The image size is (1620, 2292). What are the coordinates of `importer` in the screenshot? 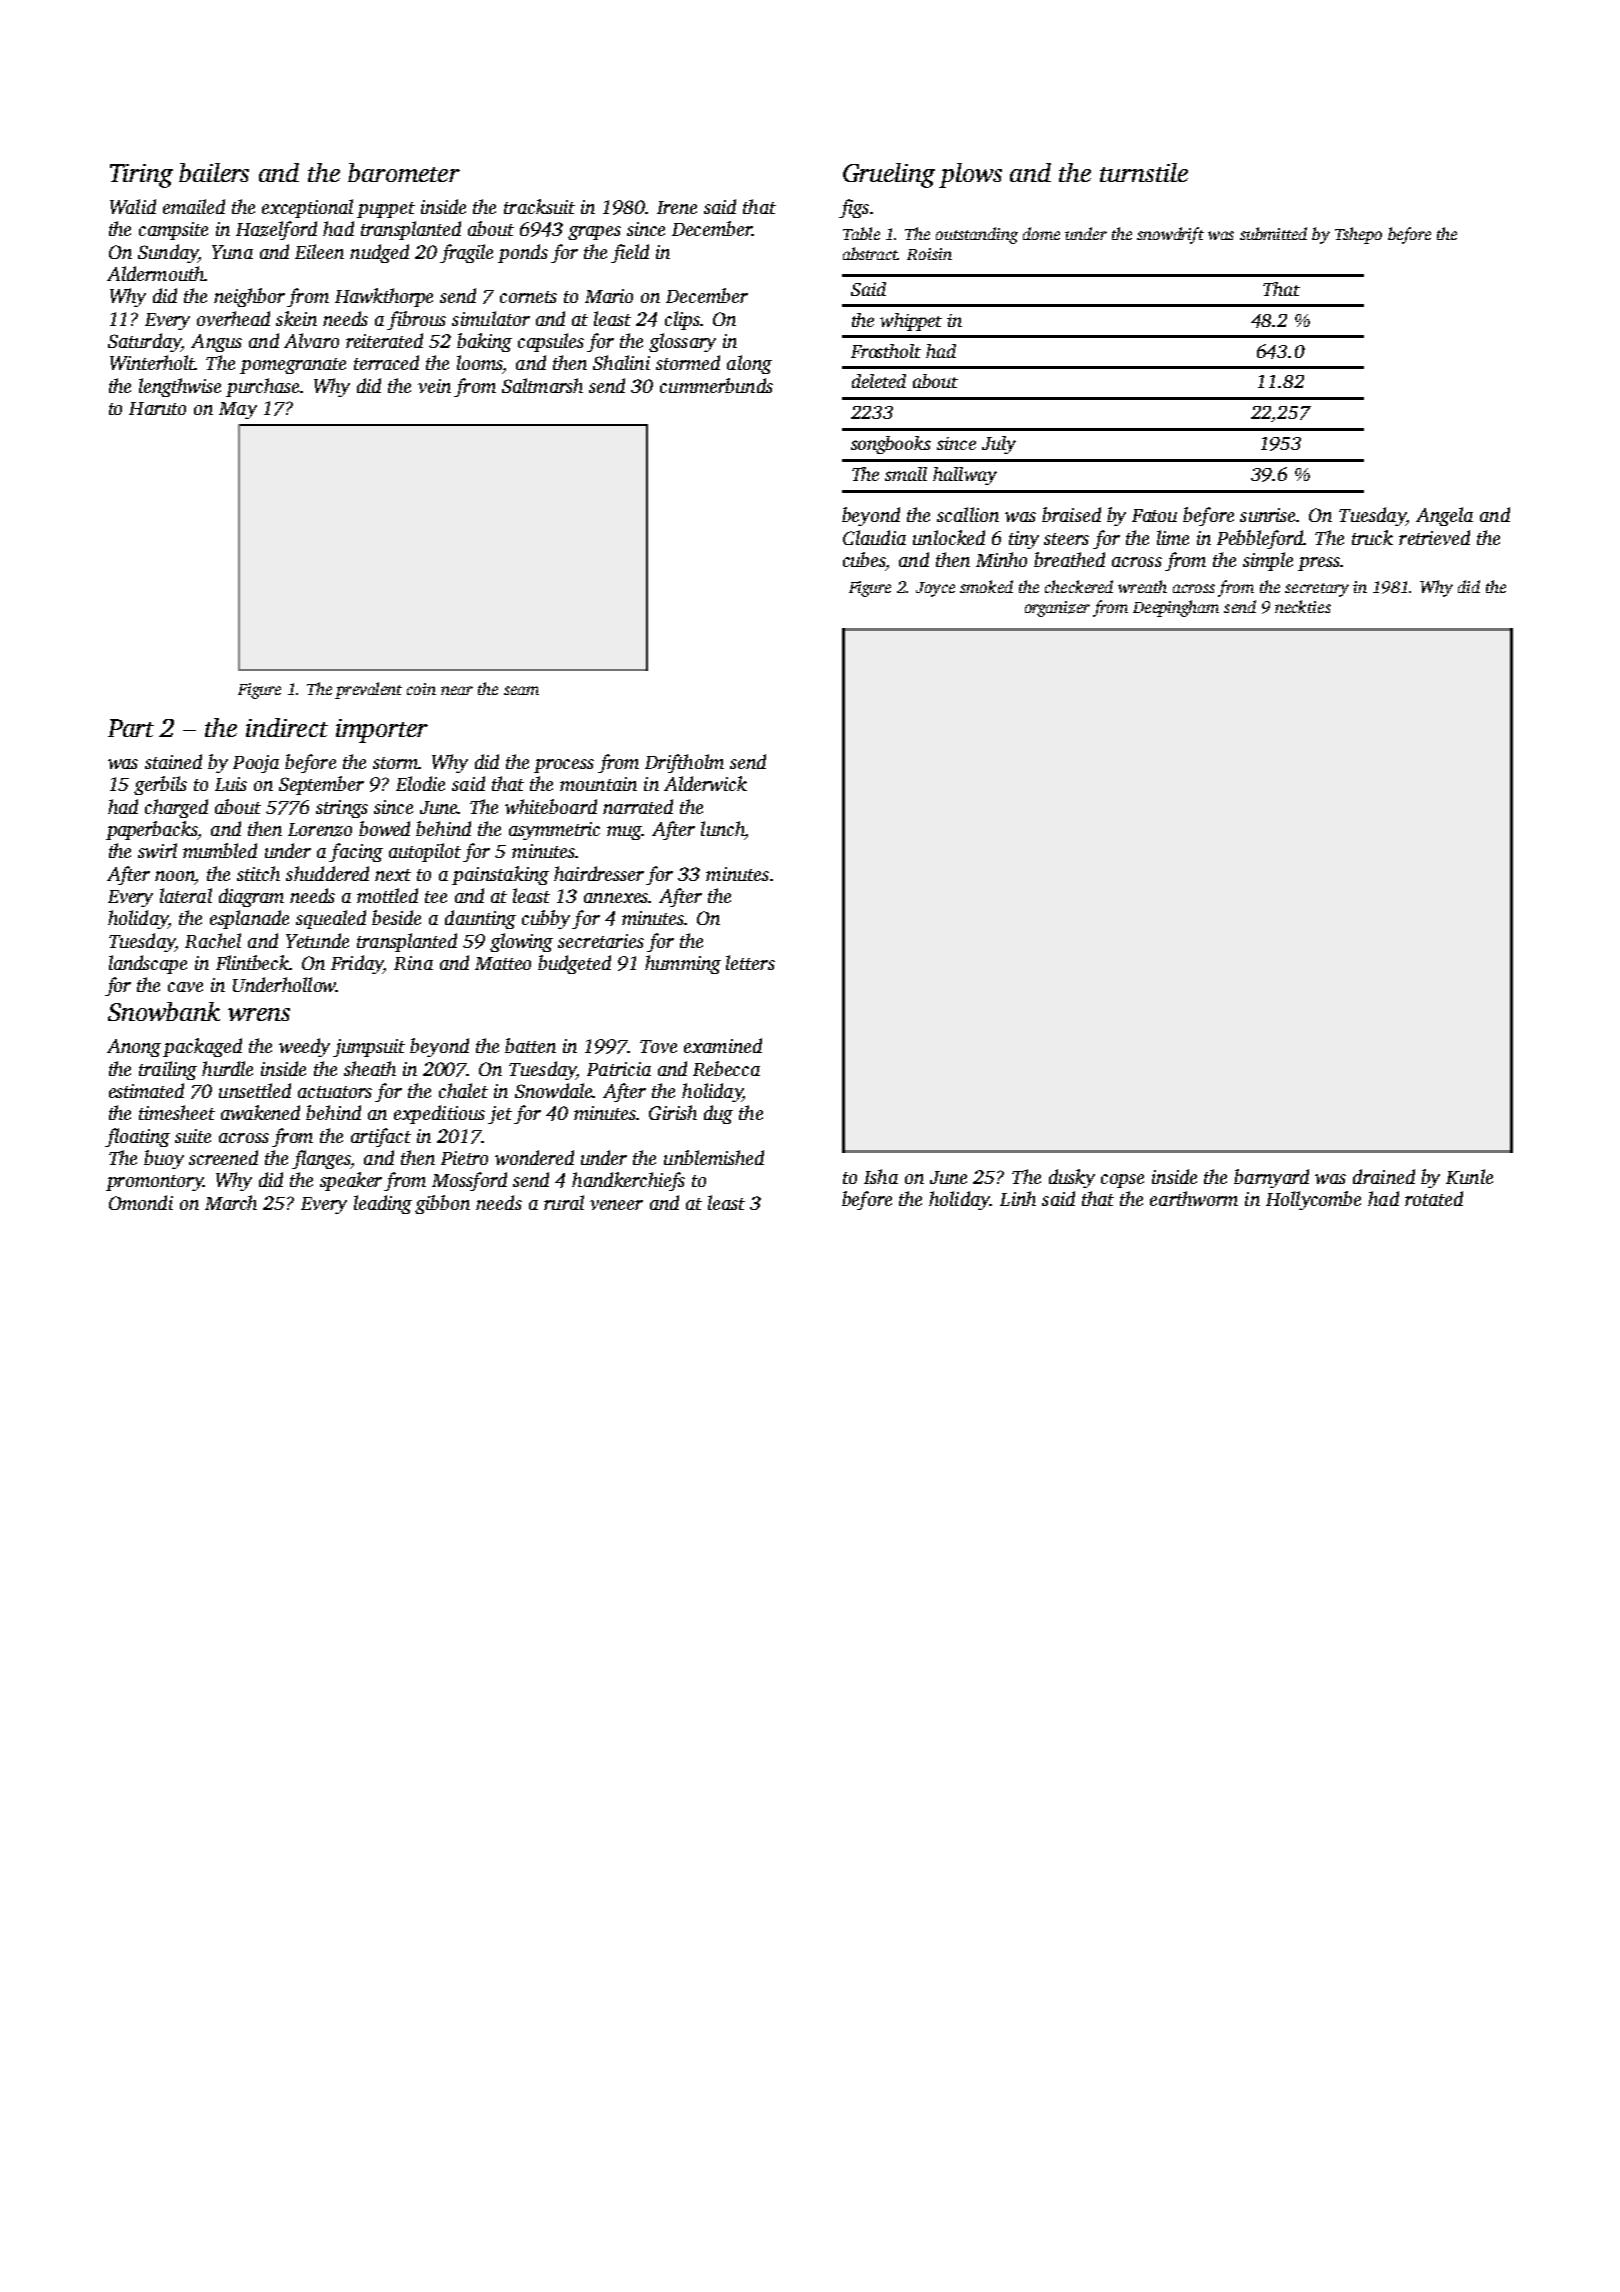 It's located at (382, 731).
